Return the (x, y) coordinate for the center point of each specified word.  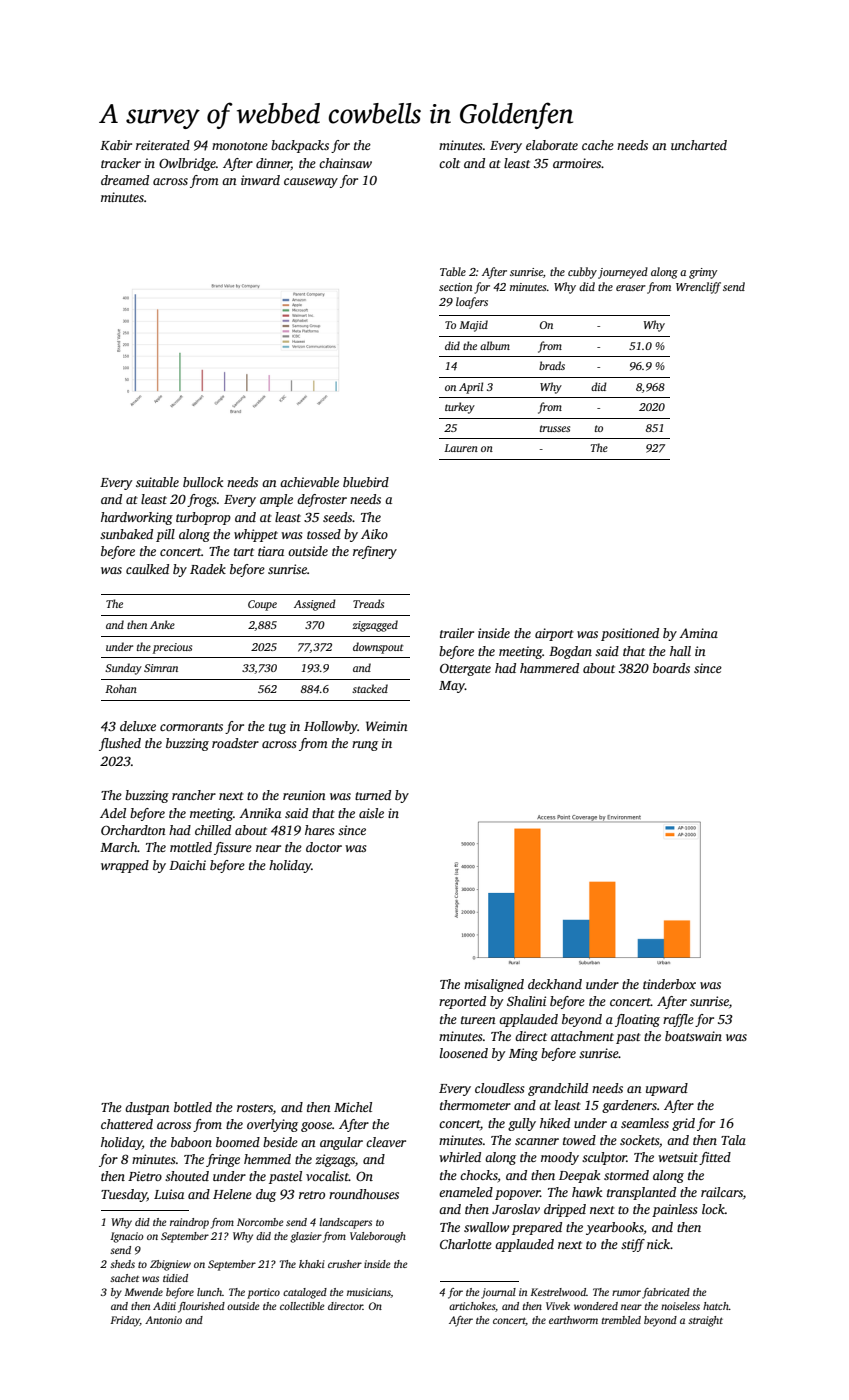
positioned (630, 634)
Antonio (163, 1320)
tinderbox (669, 984)
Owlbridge (187, 164)
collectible (302, 1306)
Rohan (121, 688)
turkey (460, 408)
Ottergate (465, 670)
